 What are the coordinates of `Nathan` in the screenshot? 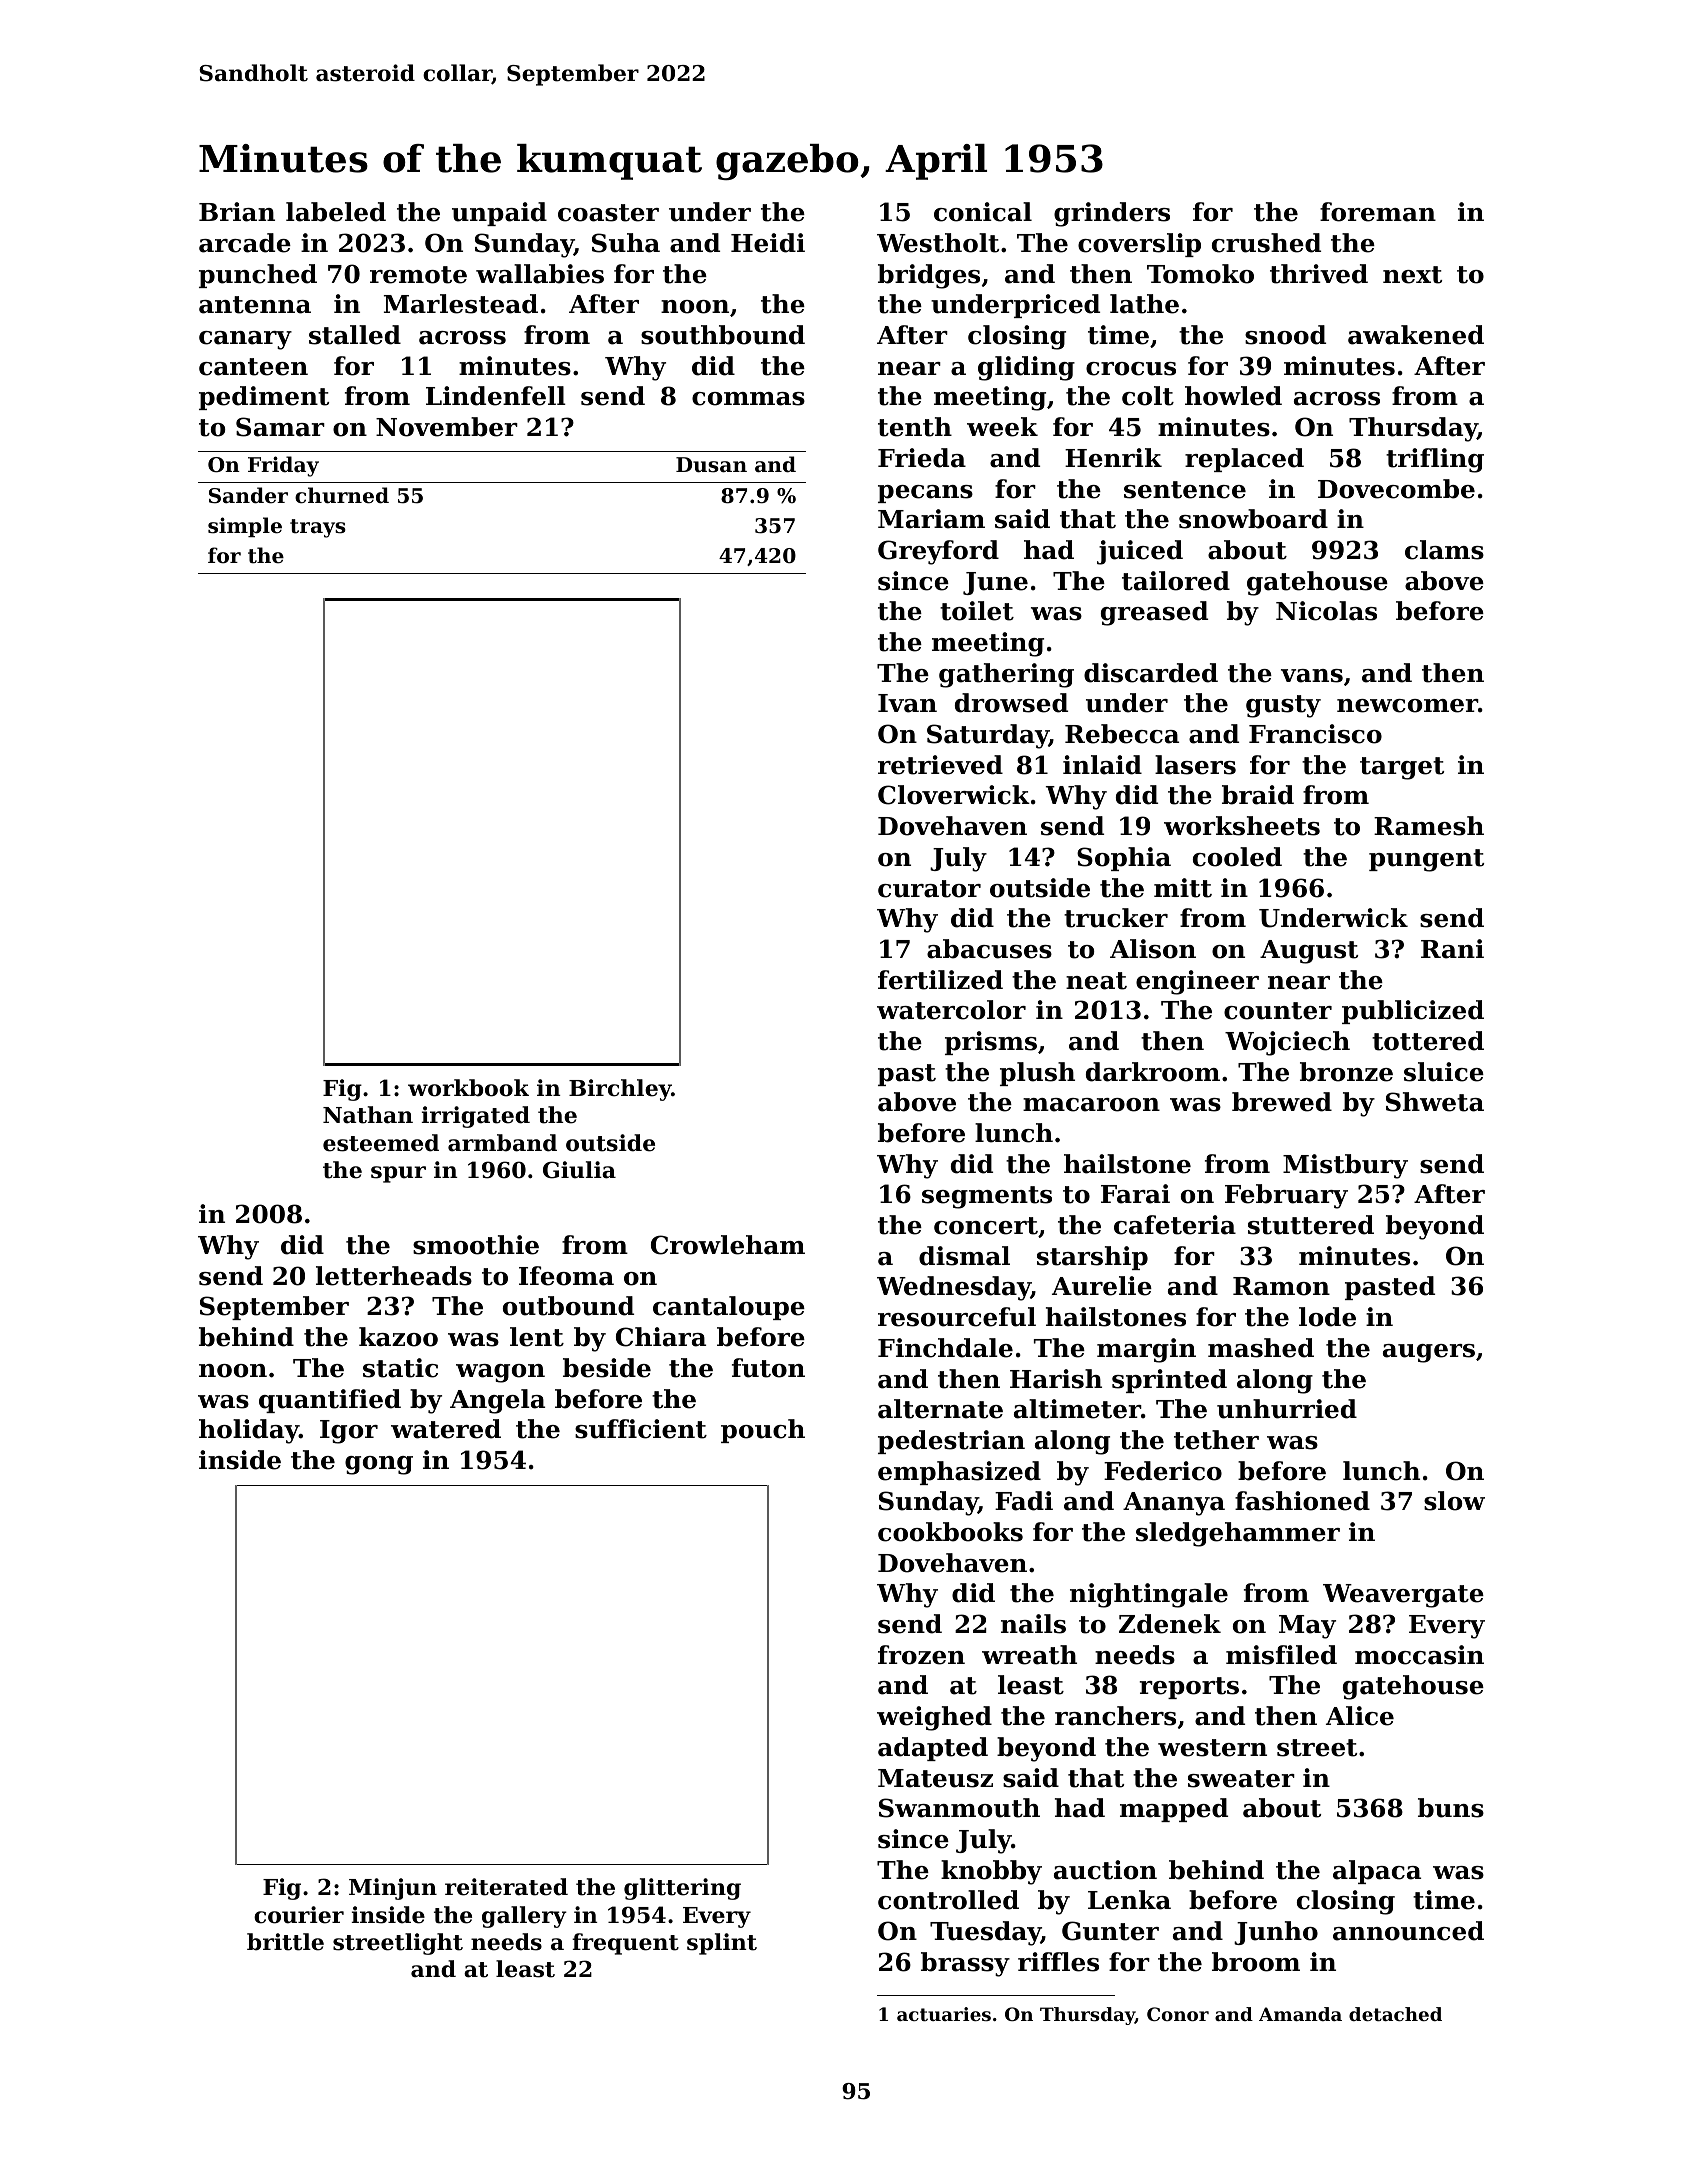 It's located at (368, 1115).
